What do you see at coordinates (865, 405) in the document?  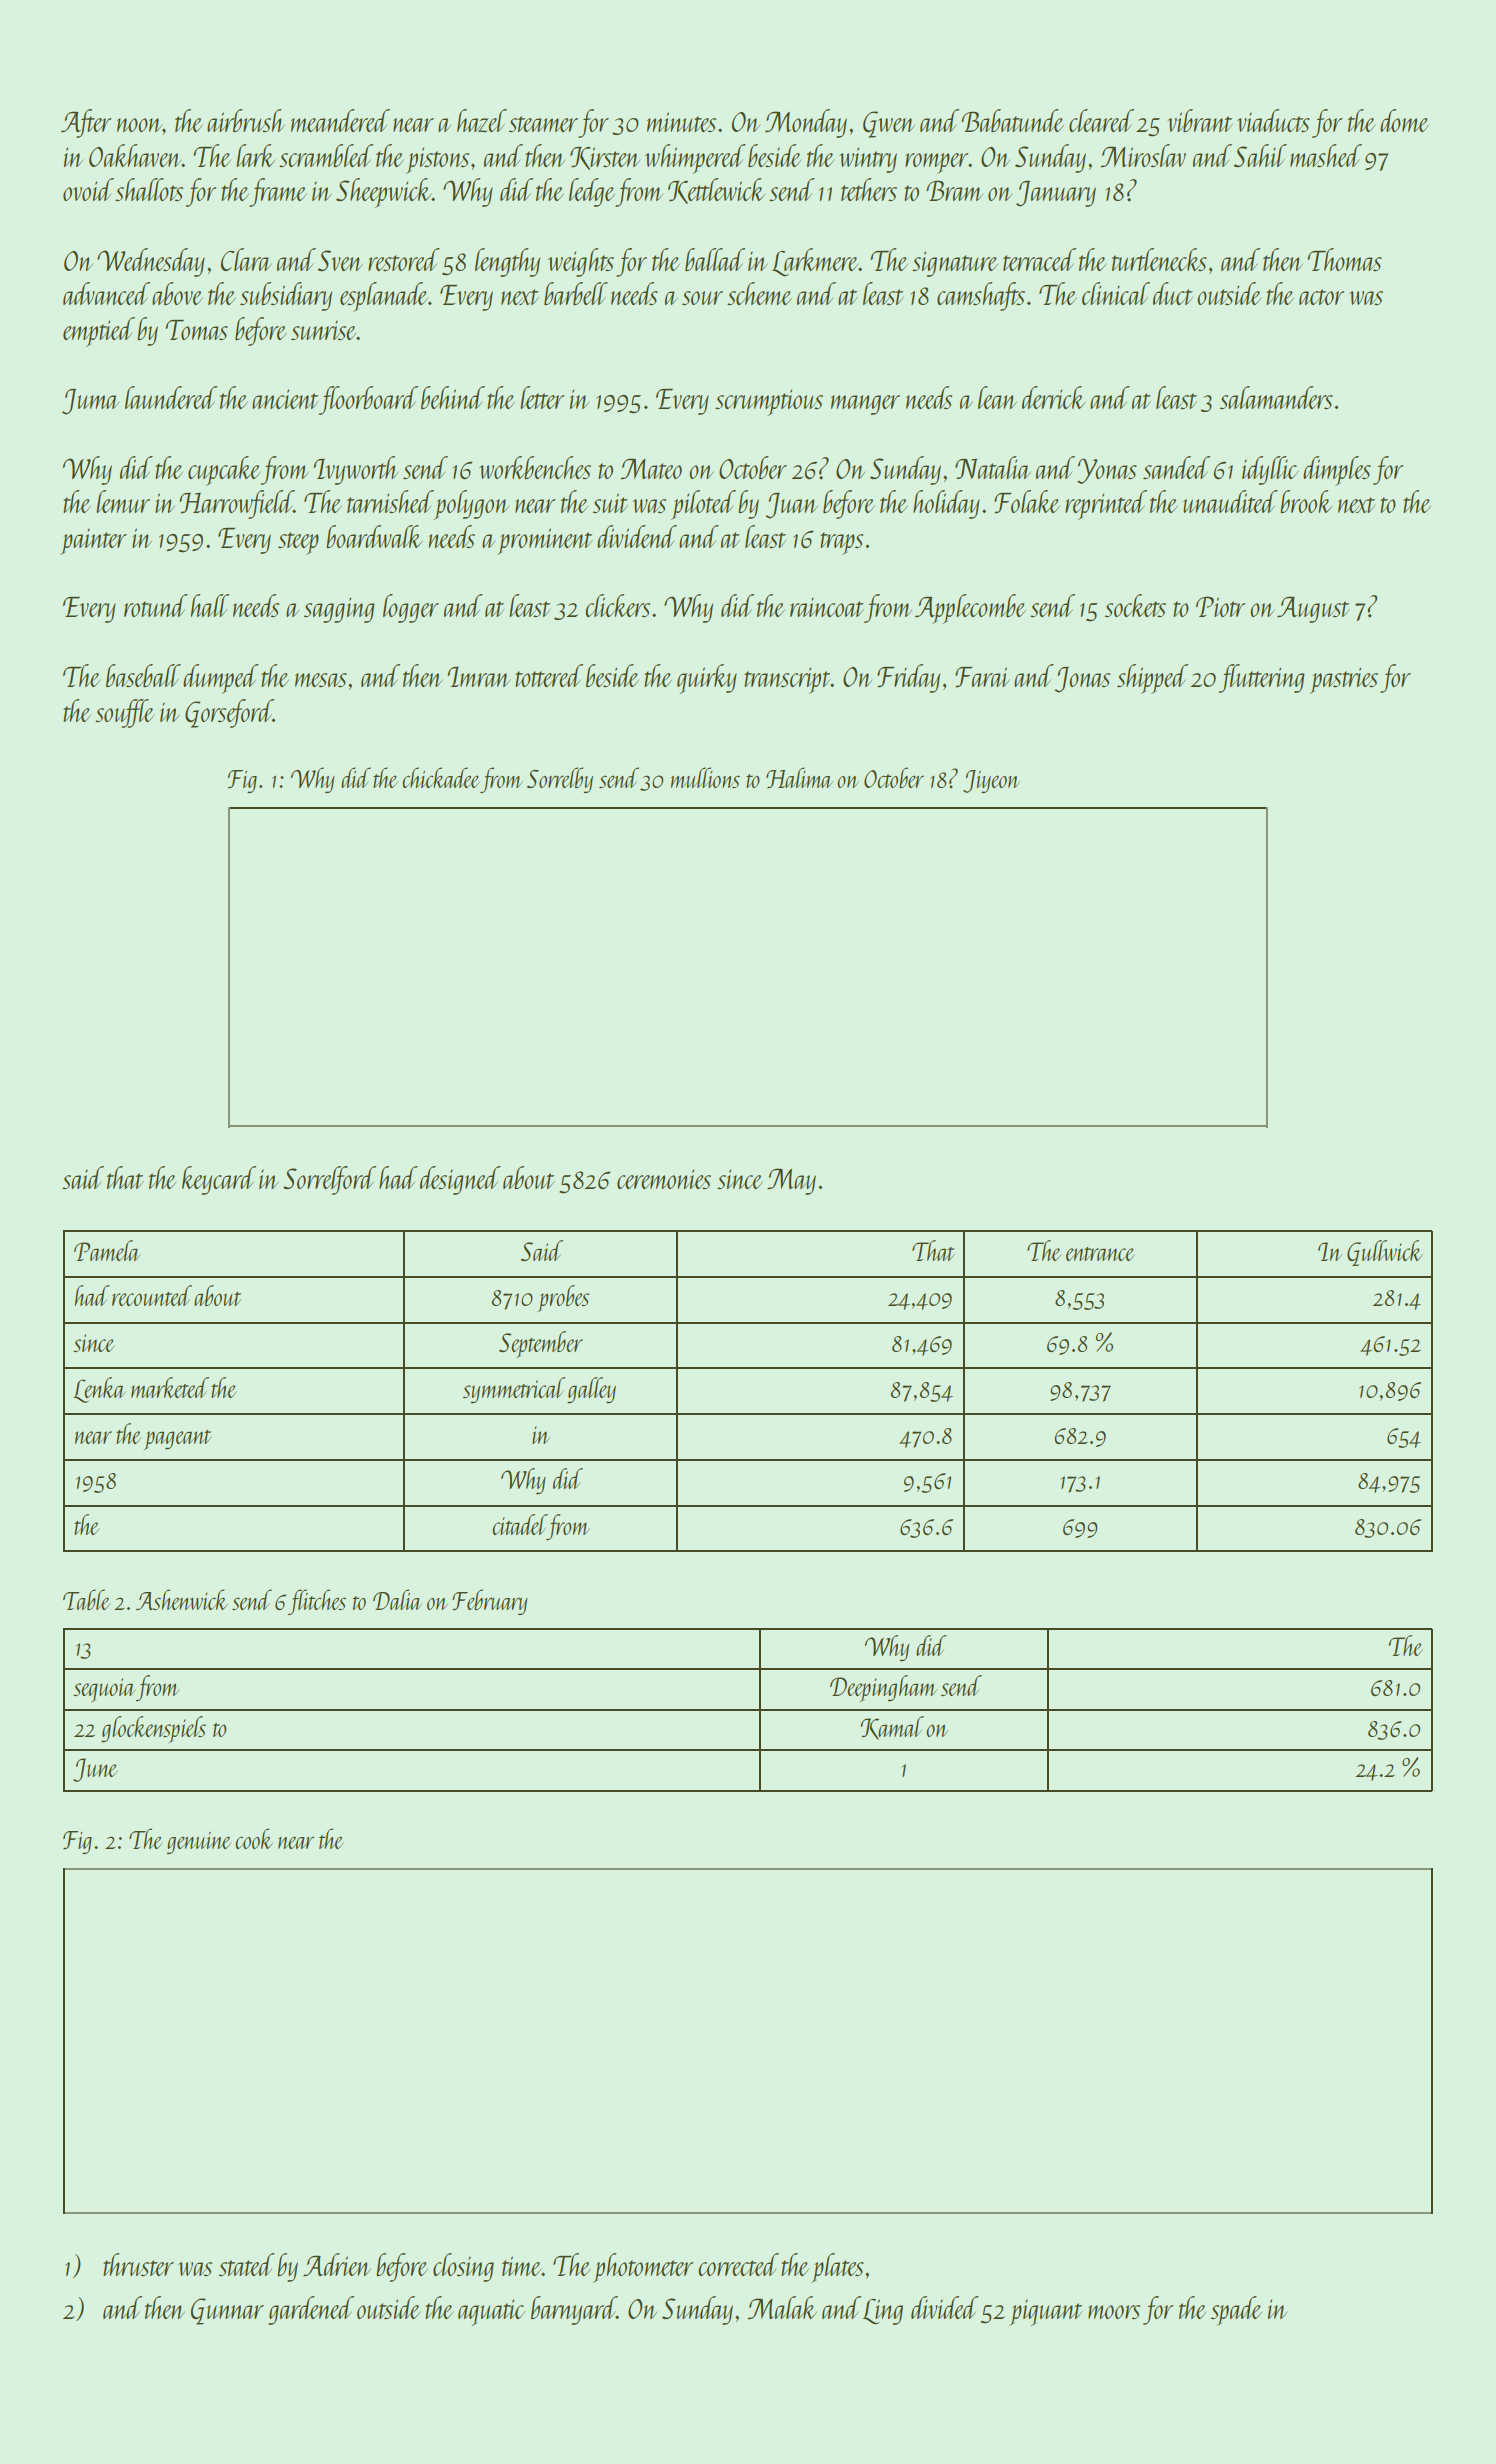 I see `manger` at bounding box center [865, 405].
